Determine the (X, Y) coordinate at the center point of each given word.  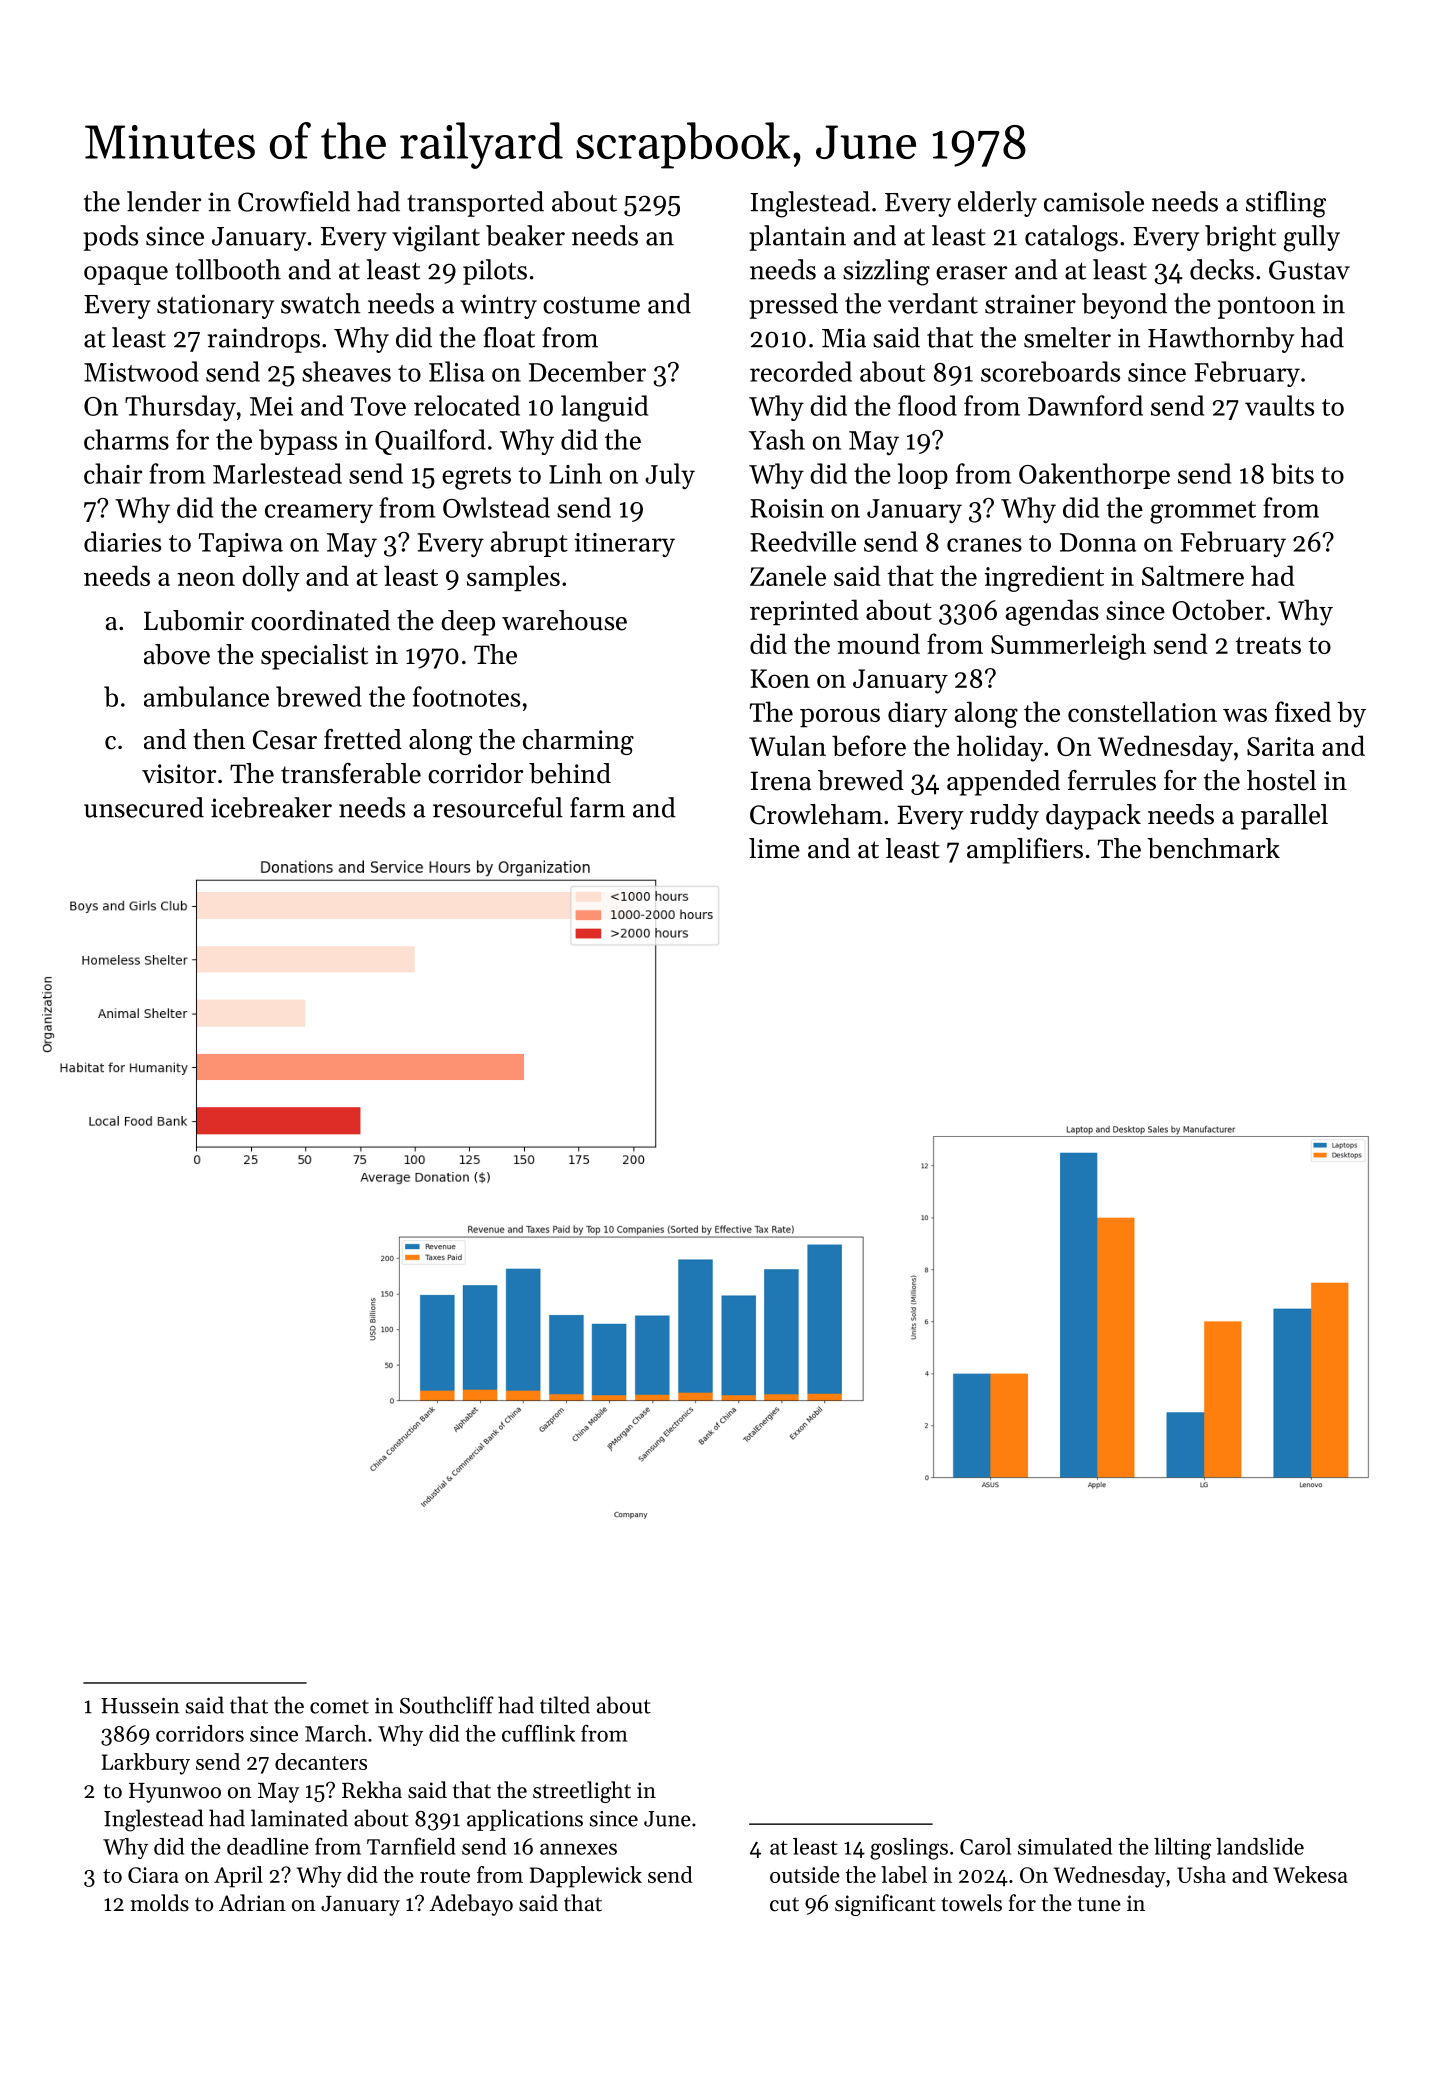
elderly (997, 204)
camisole (1094, 201)
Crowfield (294, 201)
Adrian (252, 1903)
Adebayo (471, 1905)
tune (1099, 1904)
